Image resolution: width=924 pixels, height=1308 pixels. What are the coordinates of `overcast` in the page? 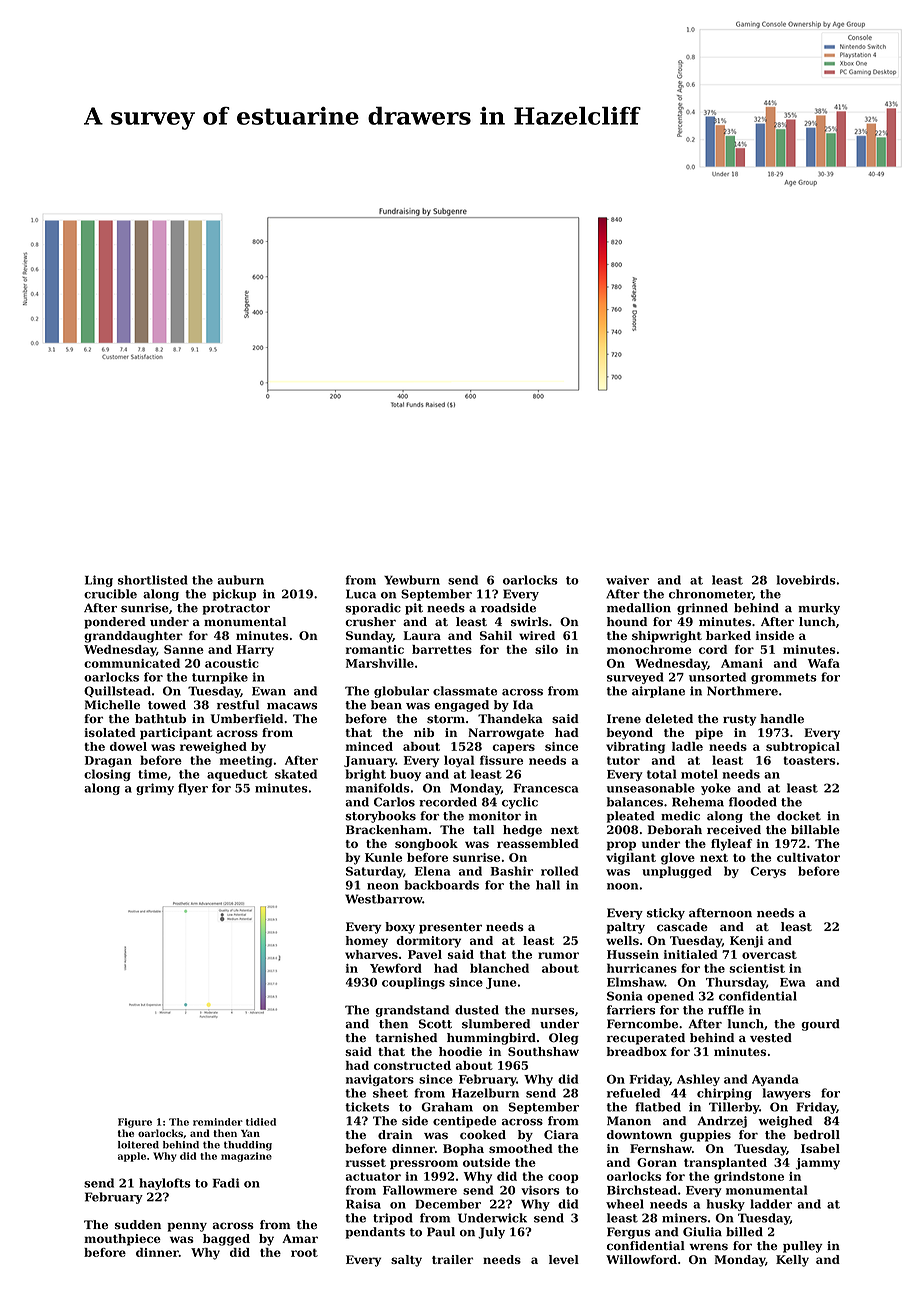 It's located at (769, 955).
